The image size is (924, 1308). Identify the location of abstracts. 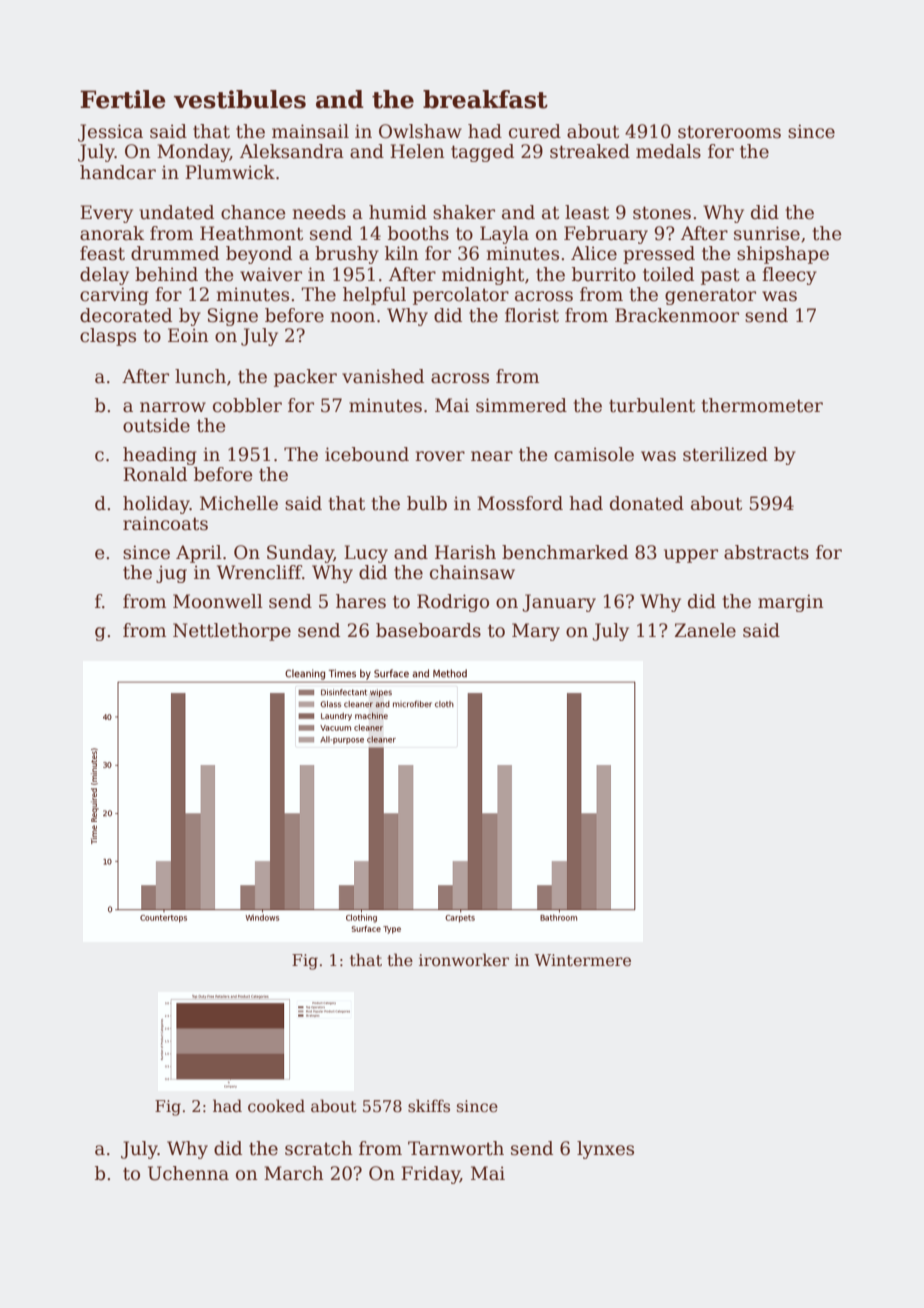
(766, 552).
